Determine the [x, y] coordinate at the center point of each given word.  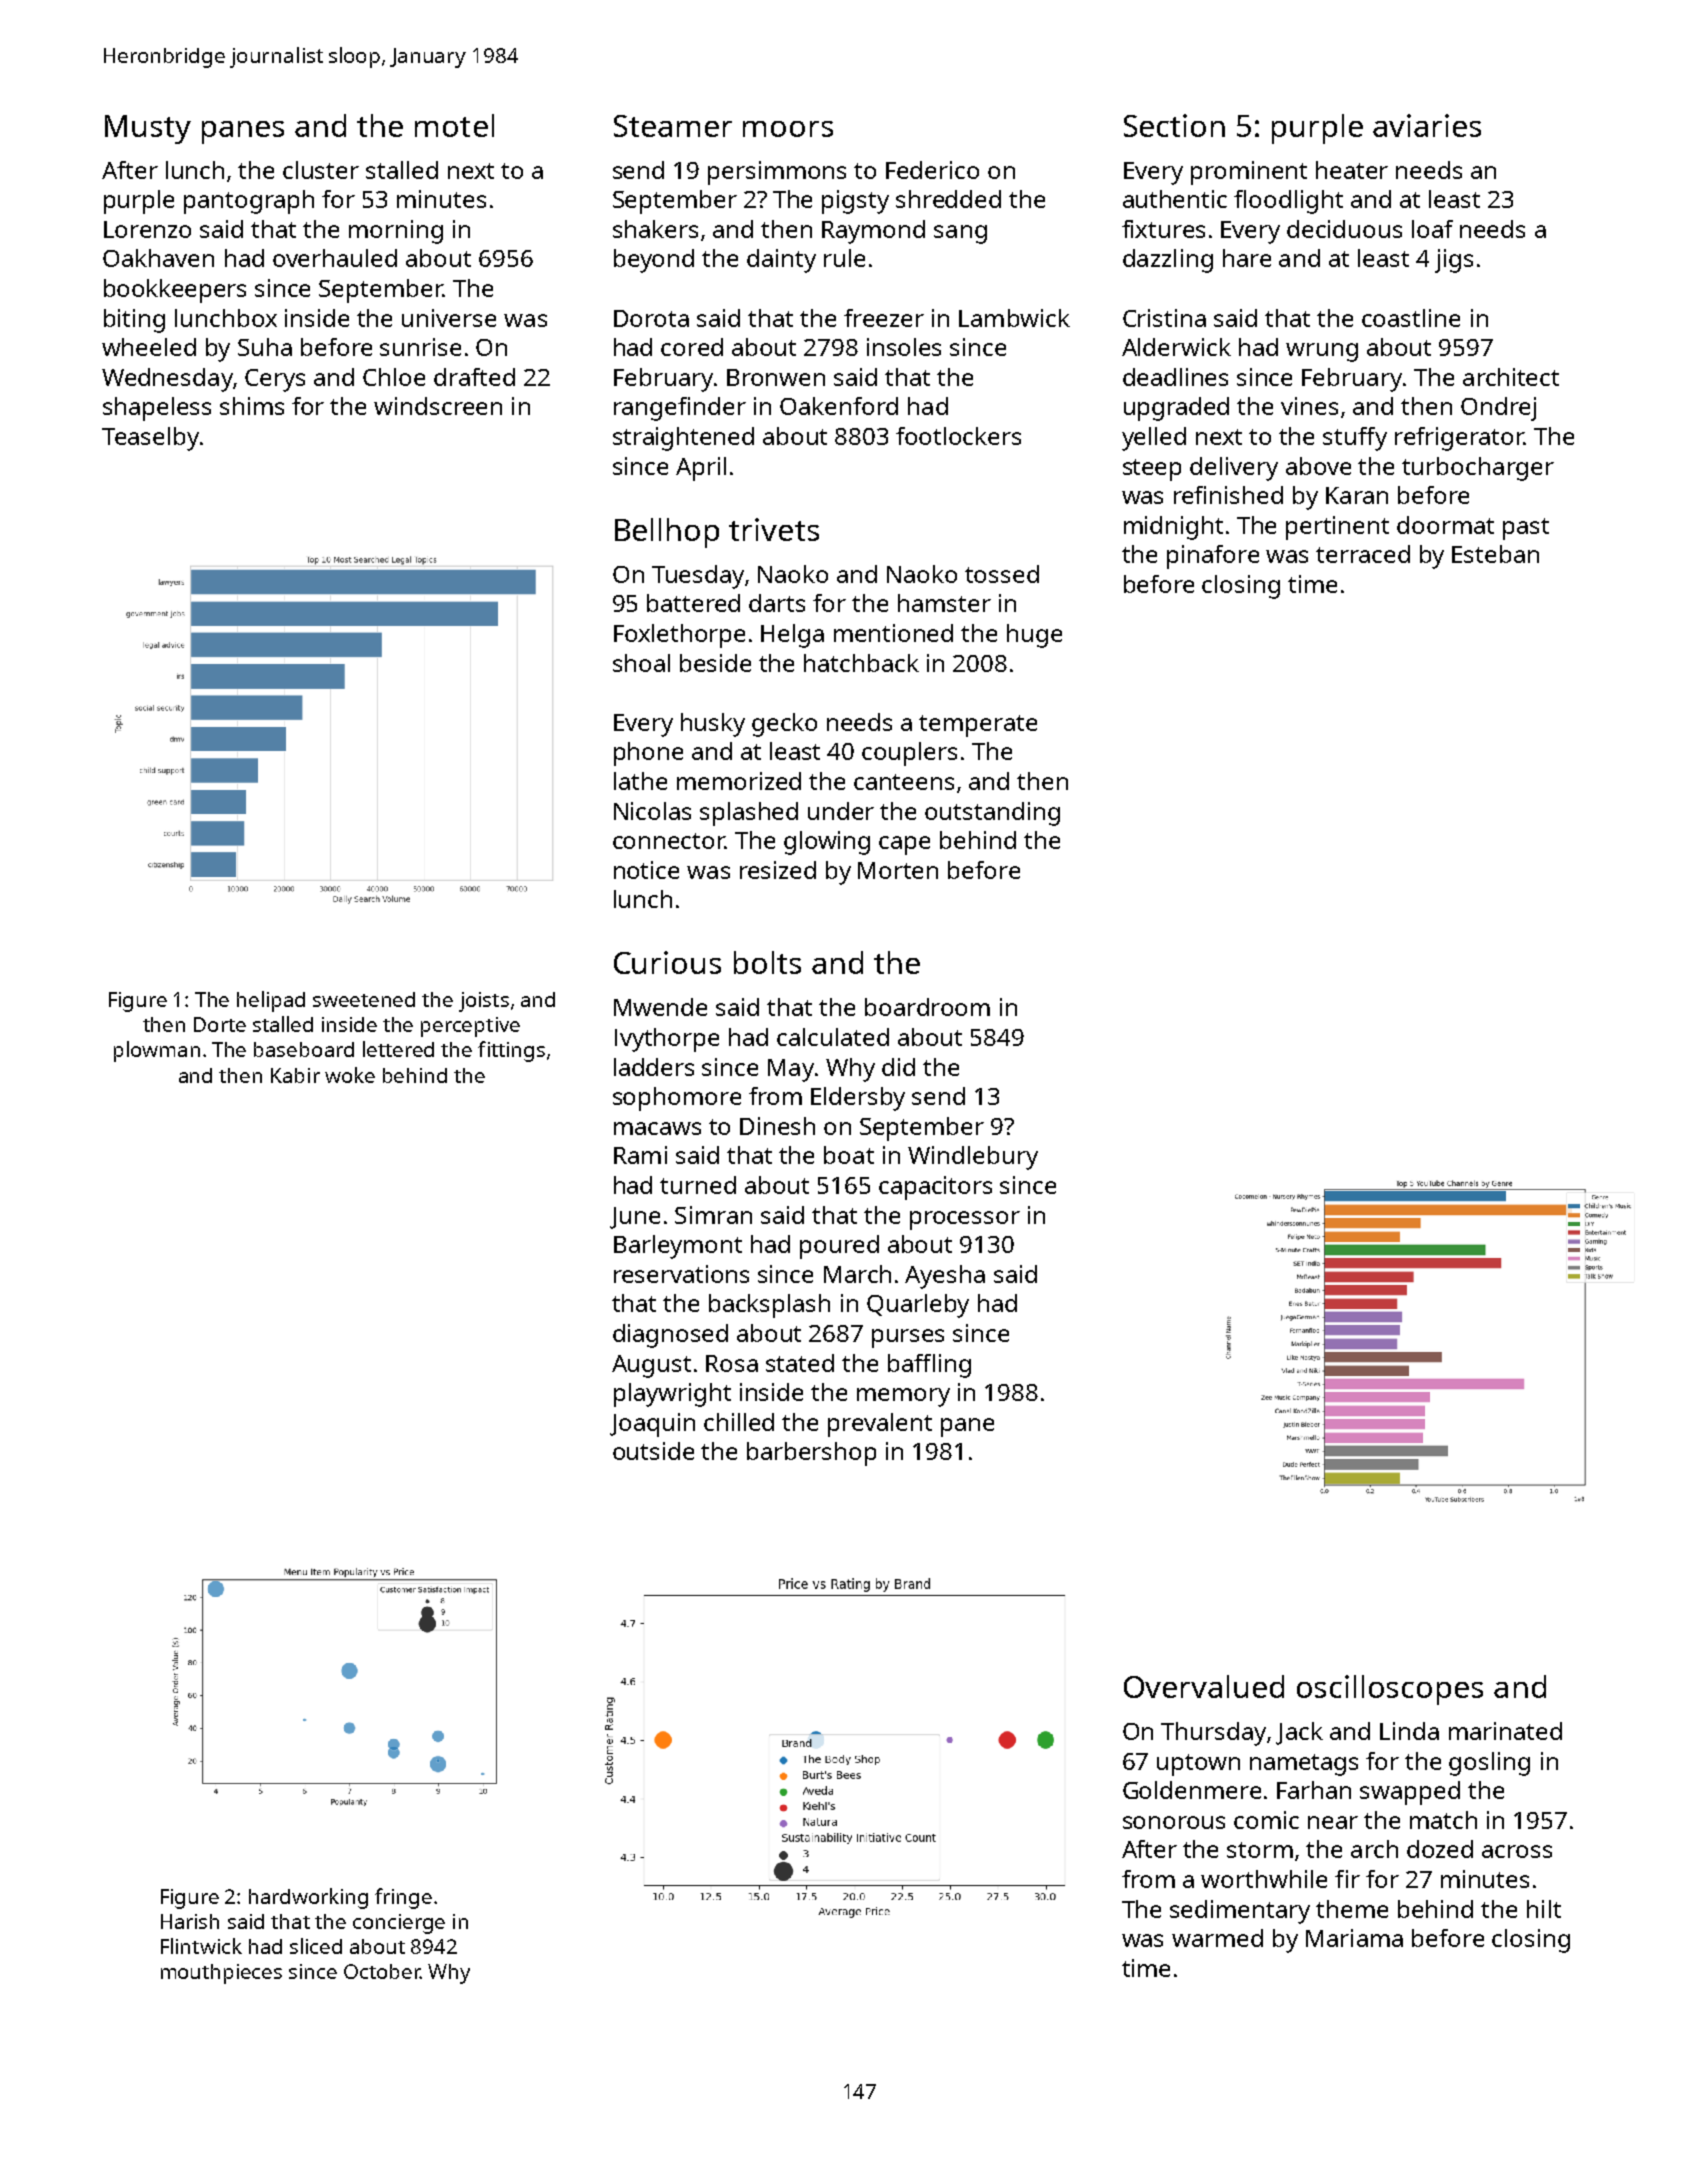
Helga [792, 636]
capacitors [935, 1188]
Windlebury [973, 1158]
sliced [316, 1946]
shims [252, 406]
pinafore [1213, 557]
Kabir [295, 1075]
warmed [1217, 1938]
